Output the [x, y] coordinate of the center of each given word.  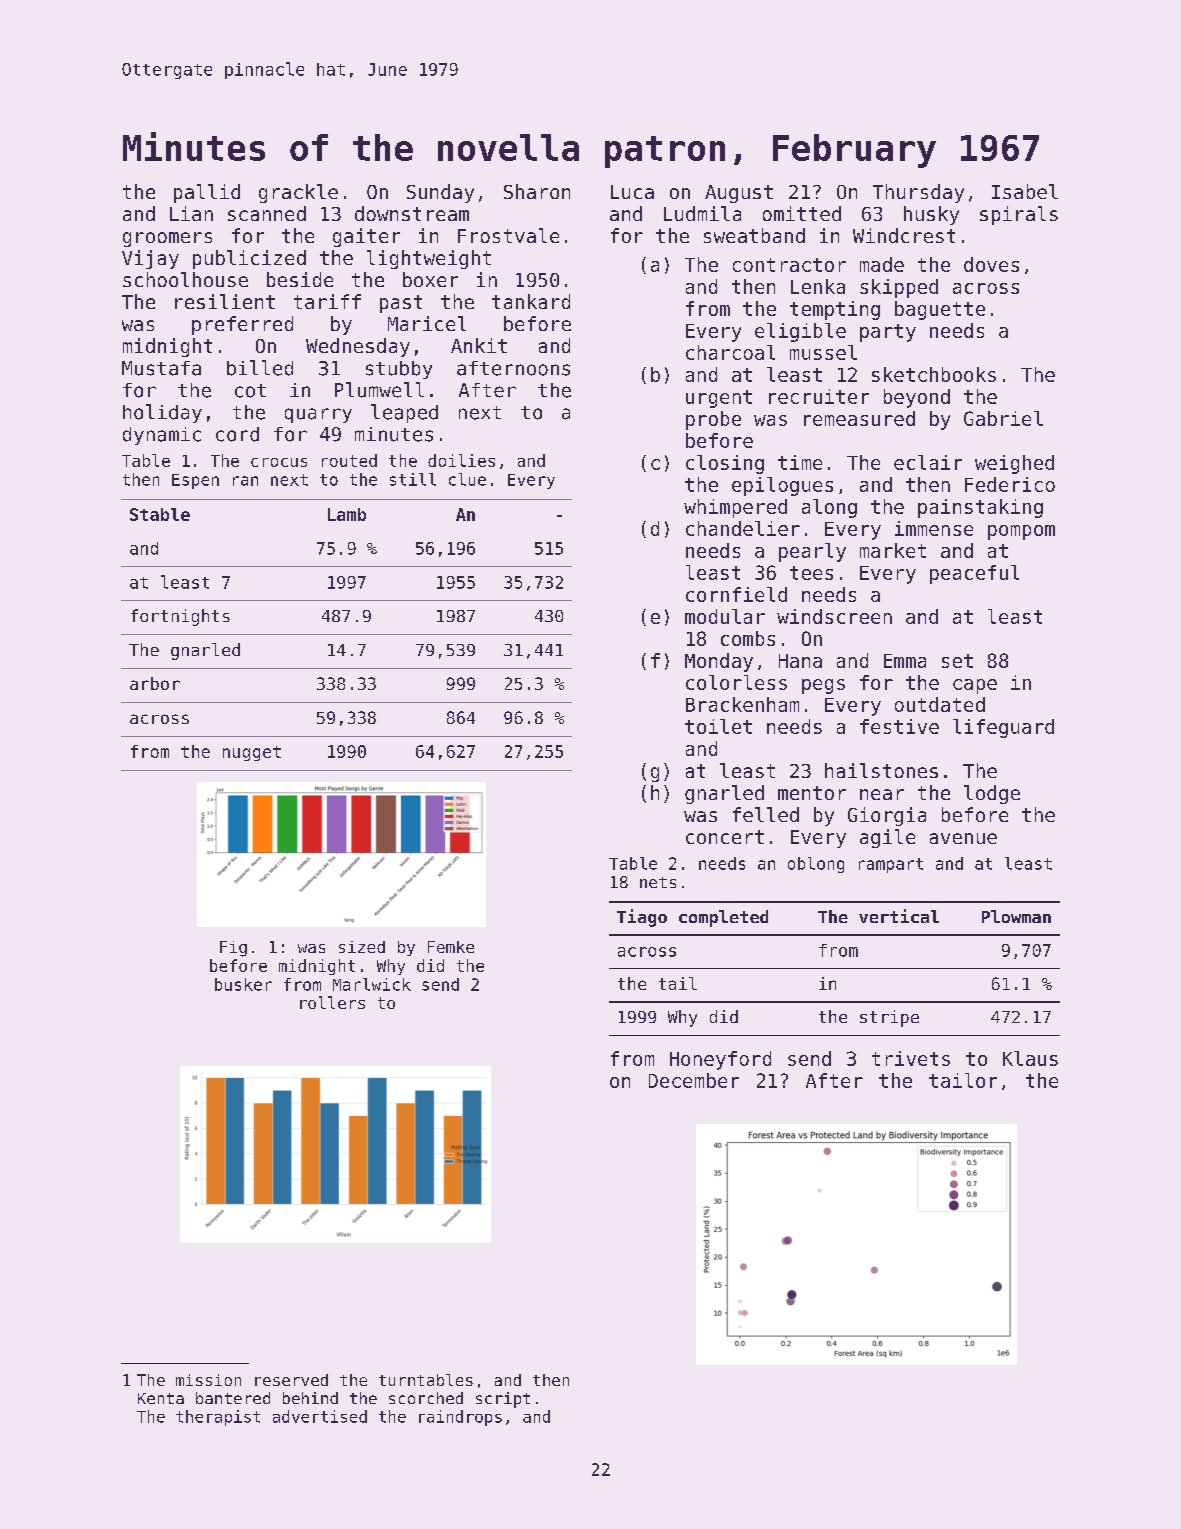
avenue [963, 838]
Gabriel [1003, 418]
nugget [252, 753]
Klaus [1030, 1058]
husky [931, 215]
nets [658, 882]
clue [467, 479]
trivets [911, 1058]
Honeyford [720, 1060]
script [503, 1400]
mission [208, 1380]
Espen [195, 481]
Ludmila [702, 213]
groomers [167, 239]
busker [243, 984]
